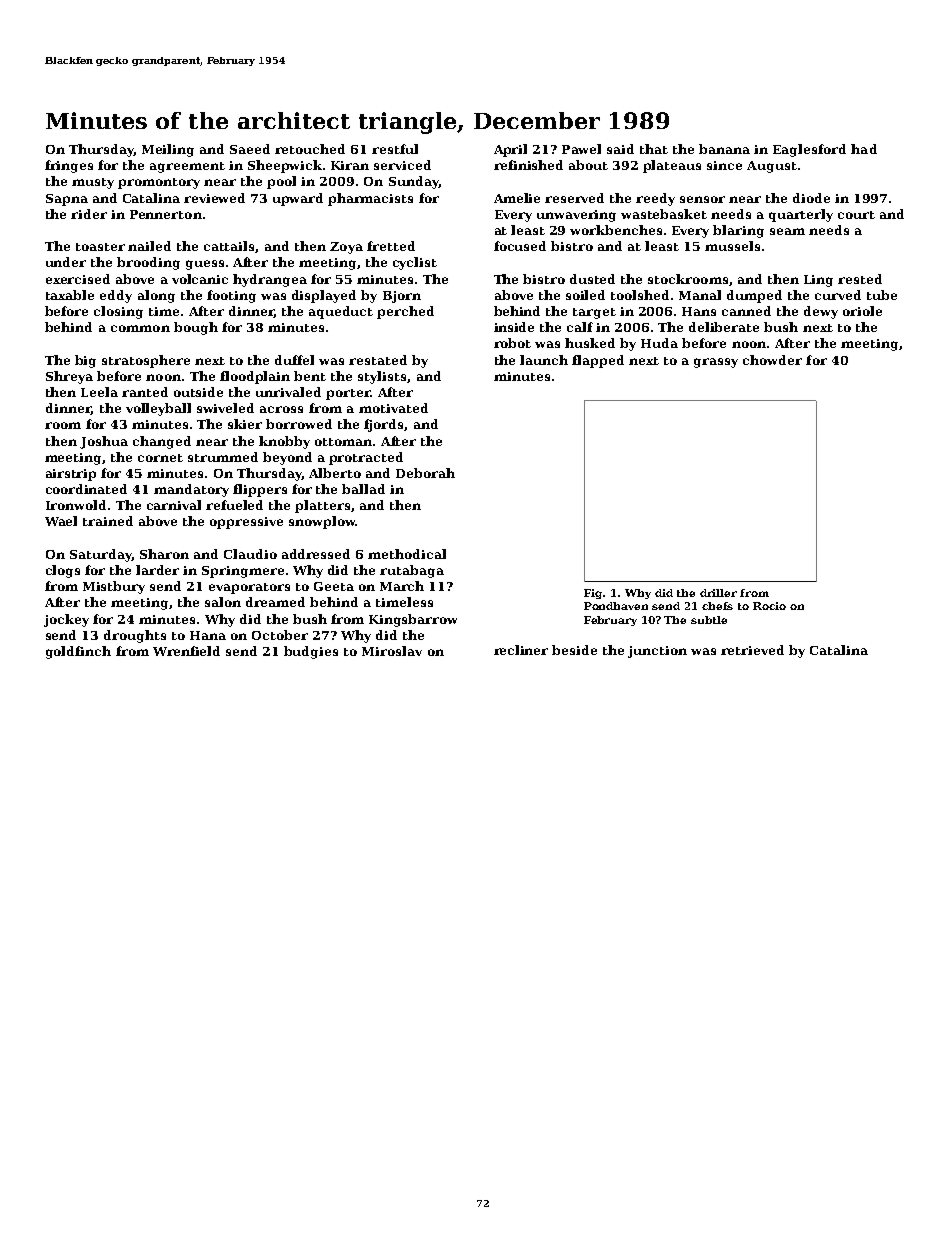 The image size is (952, 1233). Describe the element at coordinates (78, 652) in the document. I see `goldfinch` at that location.
